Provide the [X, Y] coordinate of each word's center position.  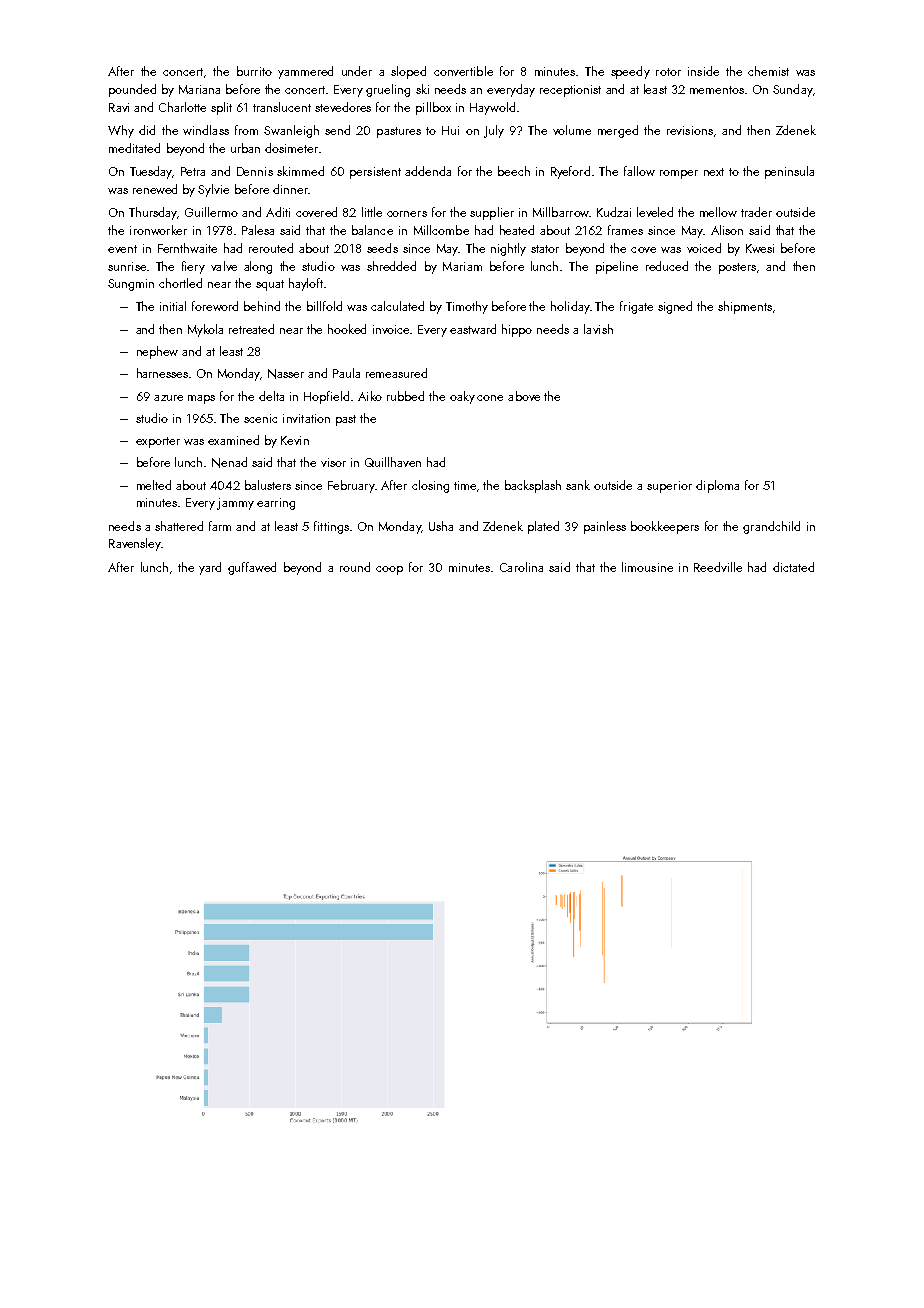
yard [210, 568]
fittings [331, 527]
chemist [768, 71]
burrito [254, 71]
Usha [441, 526]
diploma [717, 486]
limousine [647, 567]
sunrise [127, 266]
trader [756, 212]
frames [625, 230]
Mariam [462, 266]
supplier [492, 213]
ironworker [158, 230]
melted [154, 485]
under [357, 71]
